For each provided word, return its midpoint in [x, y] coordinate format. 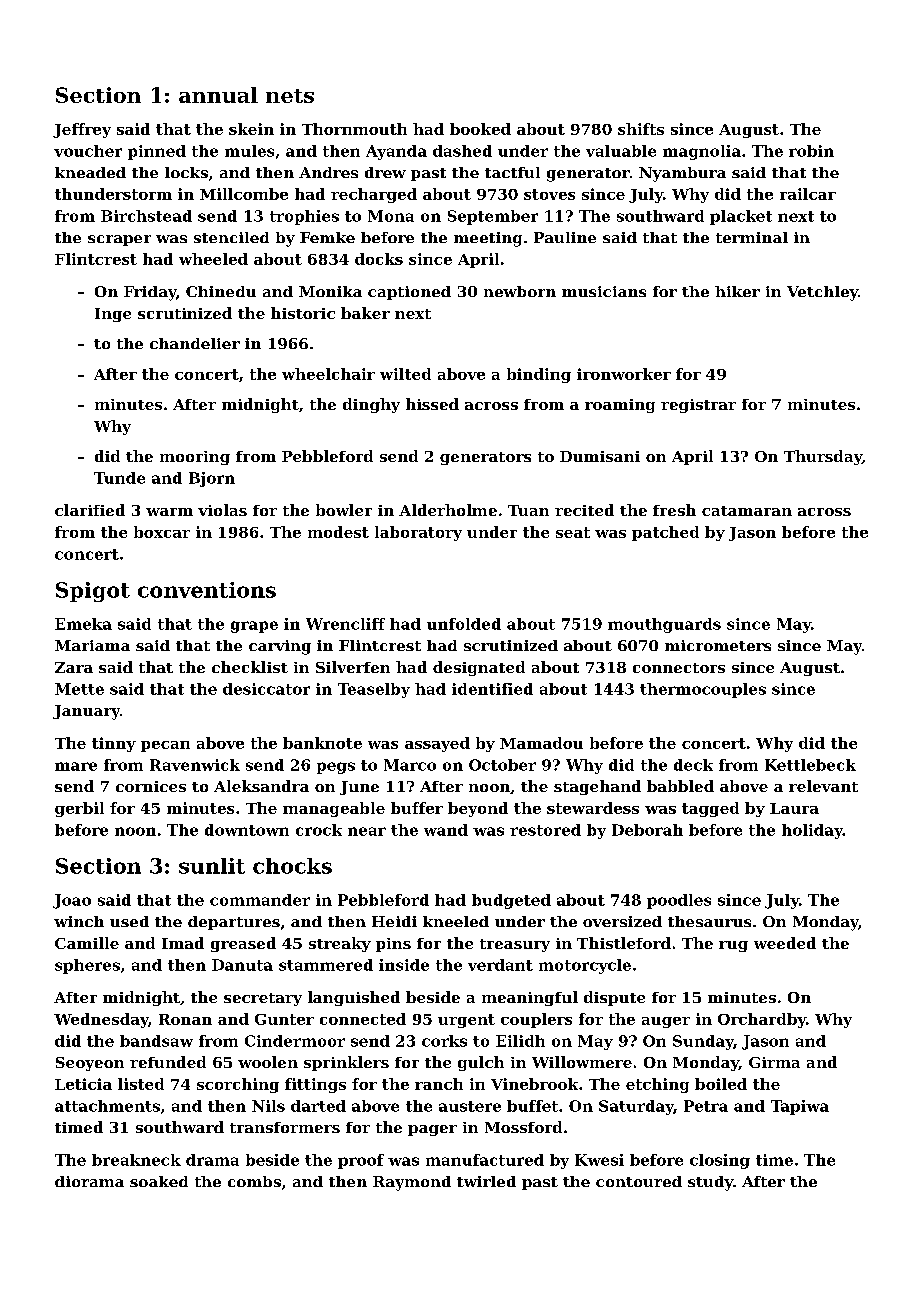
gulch [481, 1063]
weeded [785, 943]
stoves [549, 194]
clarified [90, 510]
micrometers [718, 645]
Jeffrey [82, 130]
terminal [752, 237]
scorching [238, 1085]
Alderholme [448, 510]
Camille [87, 943]
